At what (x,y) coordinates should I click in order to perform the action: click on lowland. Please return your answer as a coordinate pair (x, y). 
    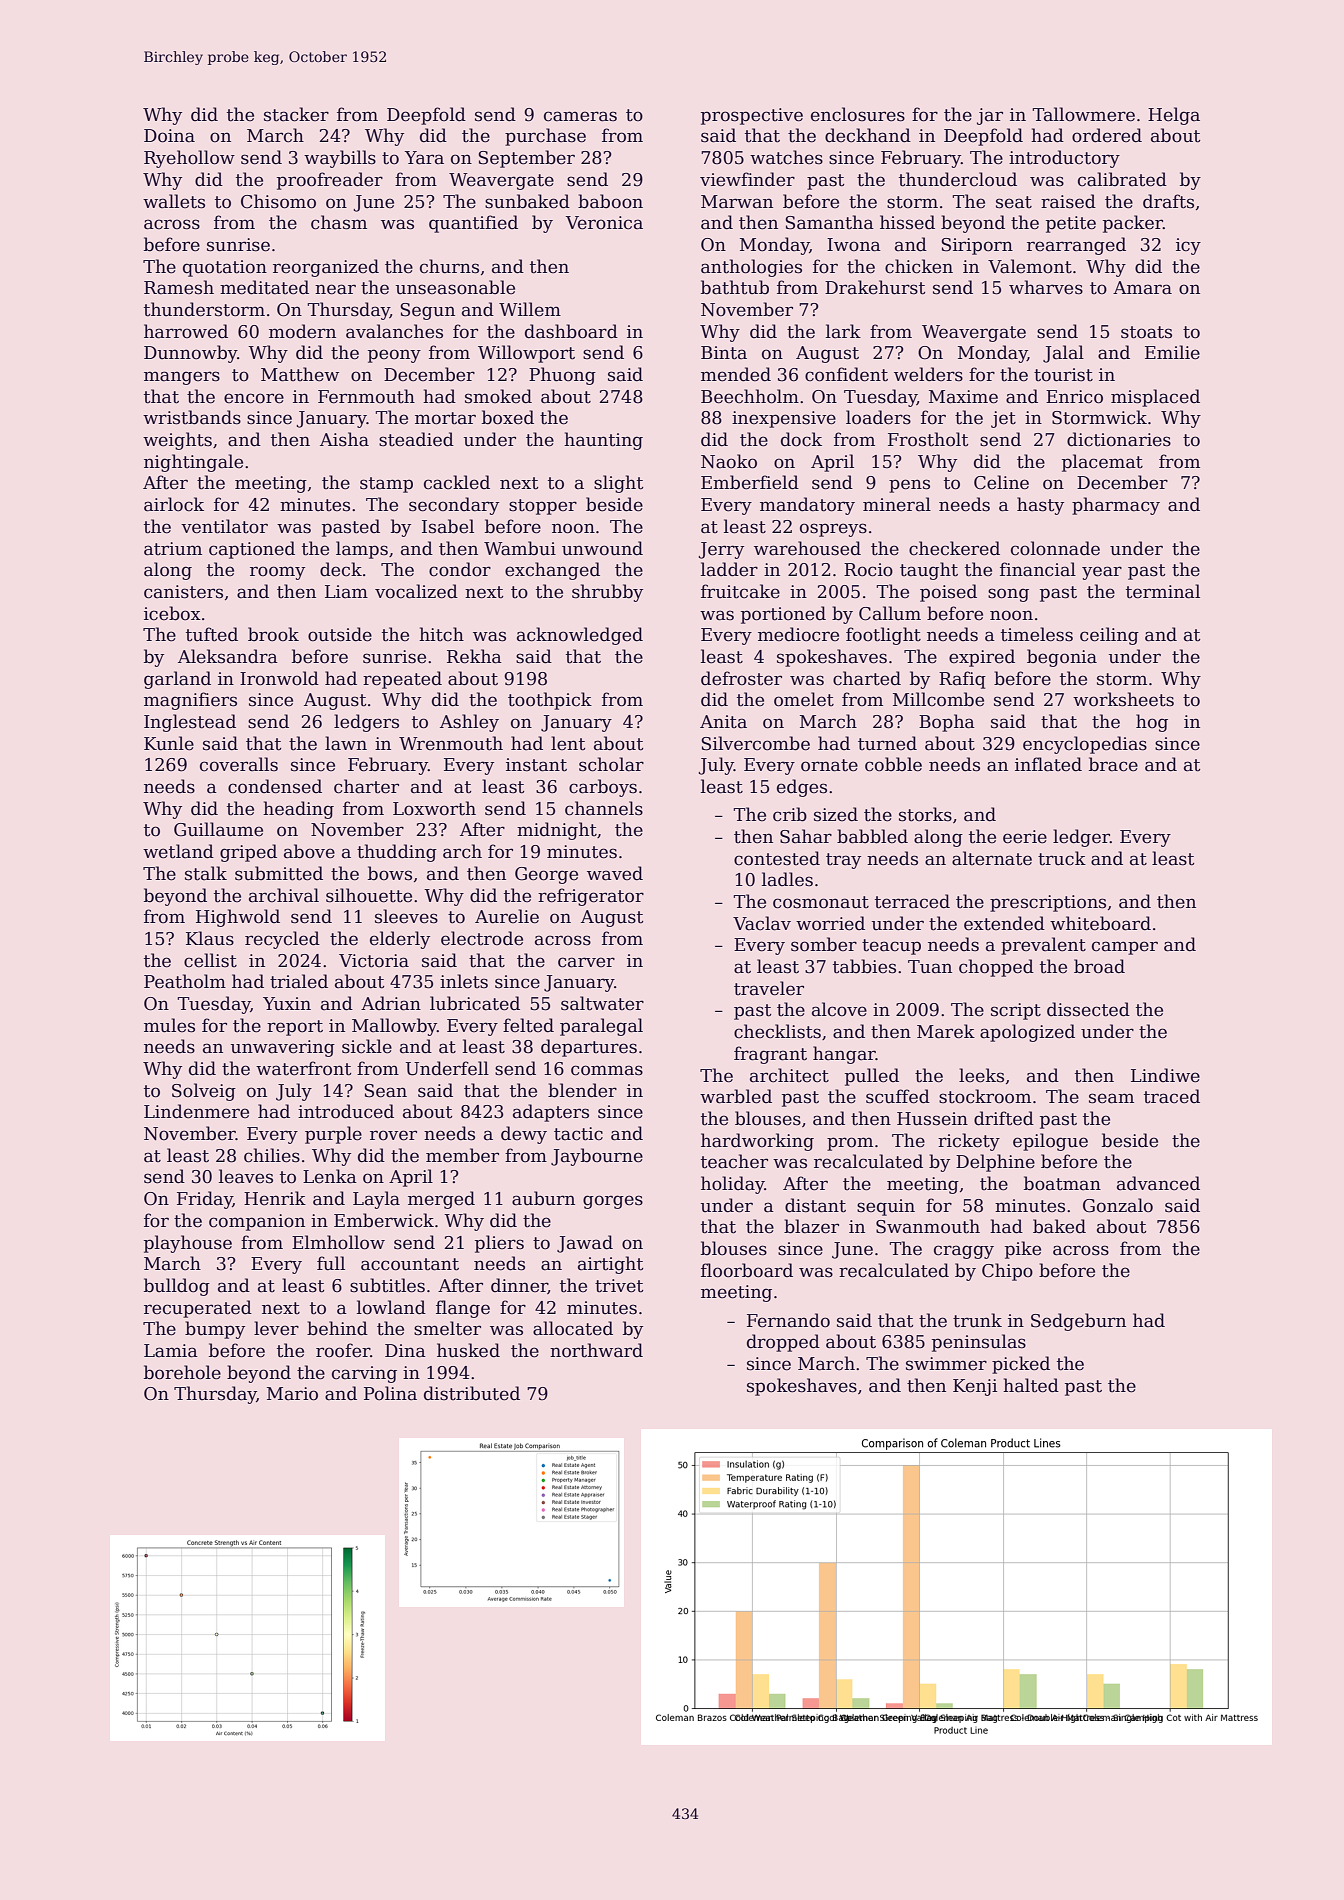
    Looking at the image, I should click on (391, 1307).
